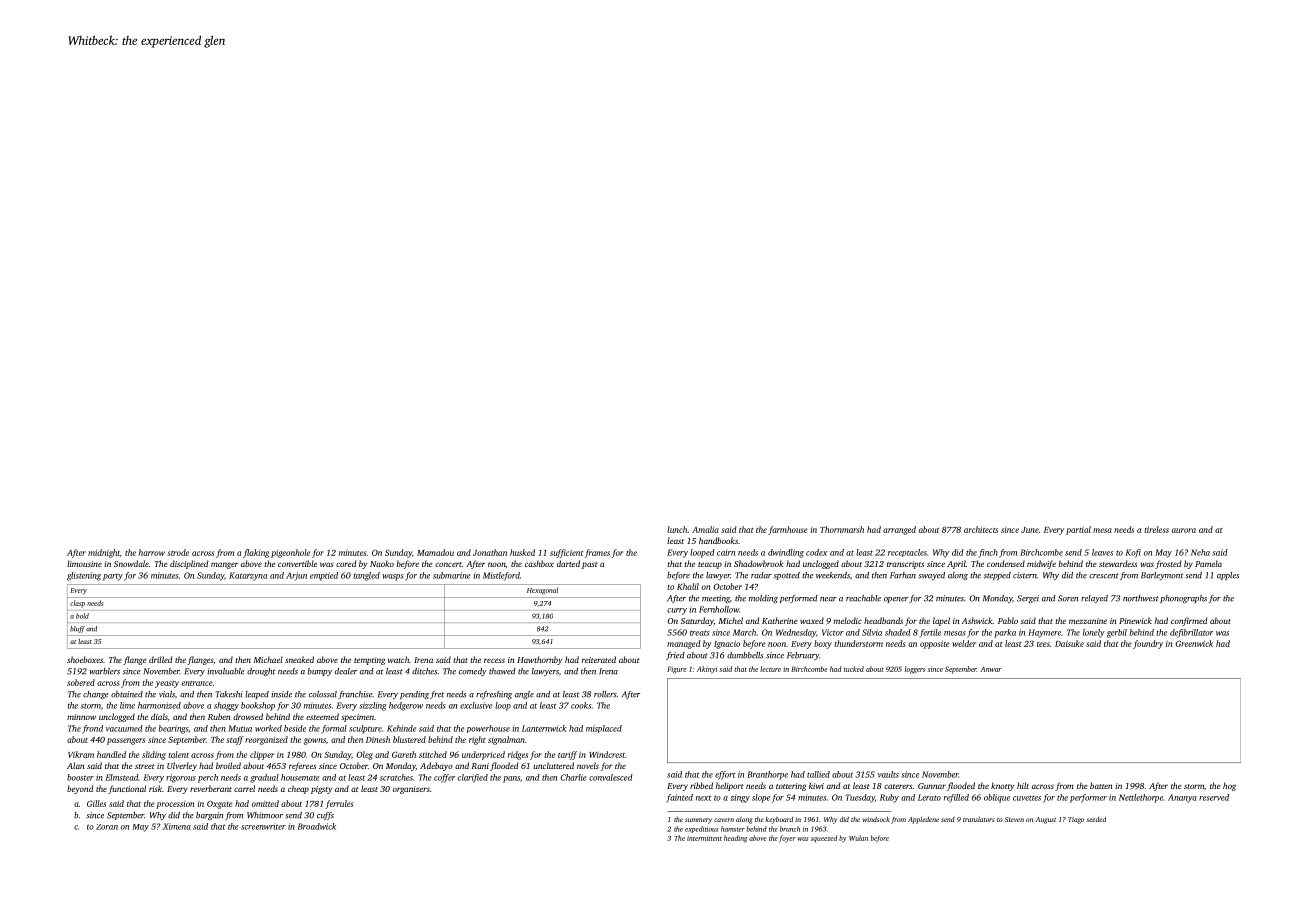  What do you see at coordinates (604, 729) in the screenshot?
I see `misplaced` at bounding box center [604, 729].
